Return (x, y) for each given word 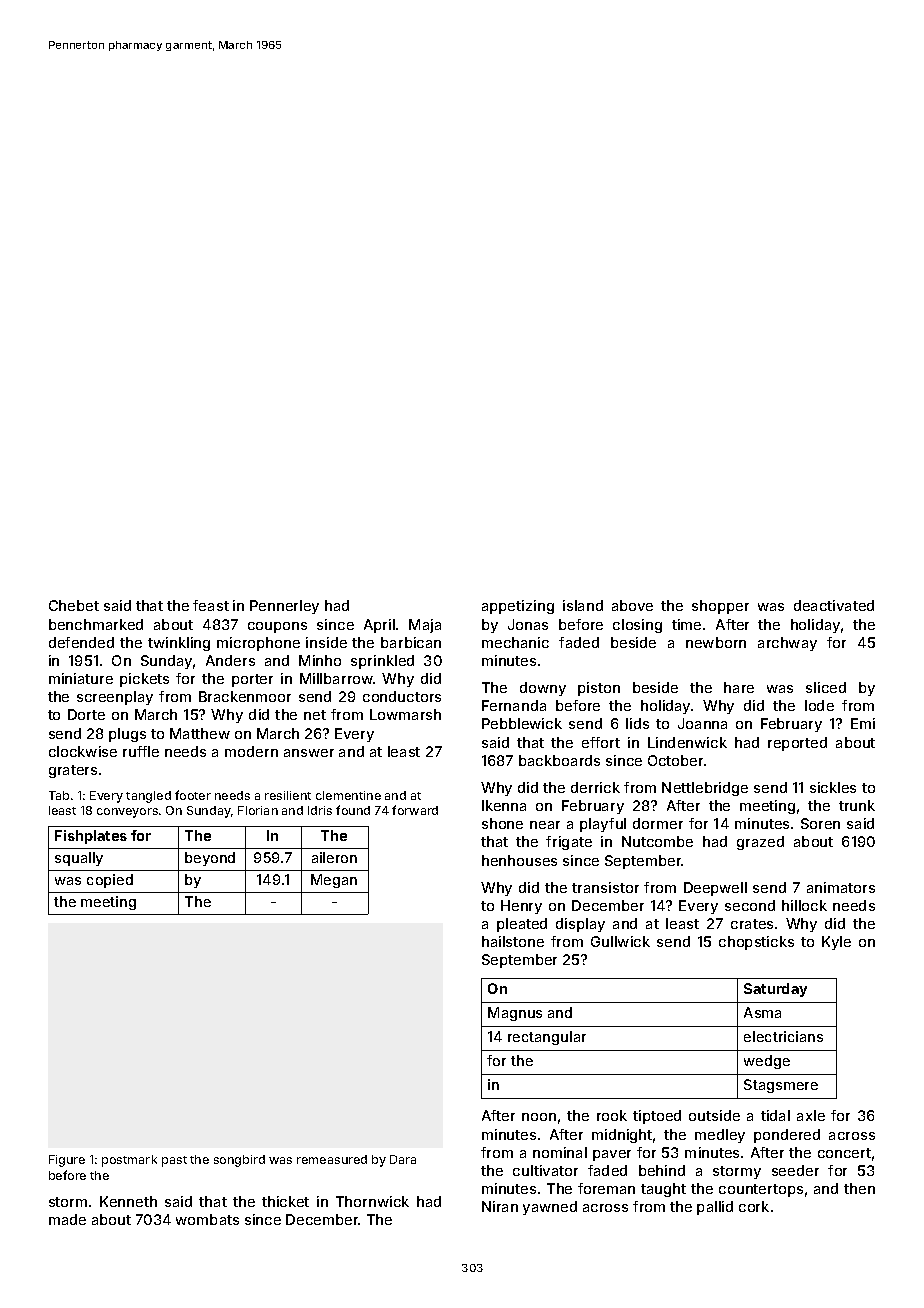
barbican (411, 642)
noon (539, 1117)
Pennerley (284, 607)
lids (637, 723)
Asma (762, 1012)
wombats (207, 1219)
